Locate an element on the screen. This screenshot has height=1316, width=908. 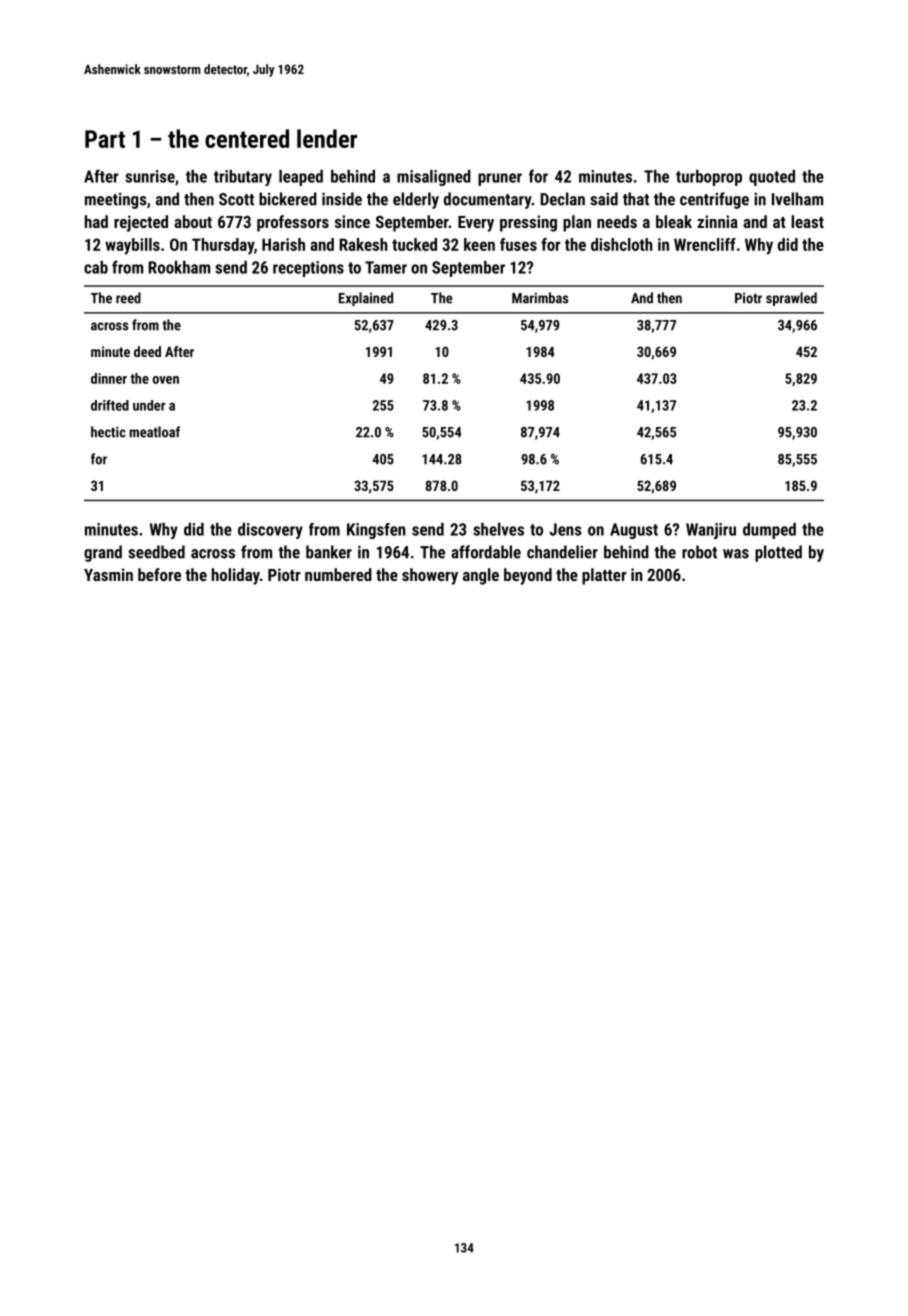
oven is located at coordinates (166, 380).
